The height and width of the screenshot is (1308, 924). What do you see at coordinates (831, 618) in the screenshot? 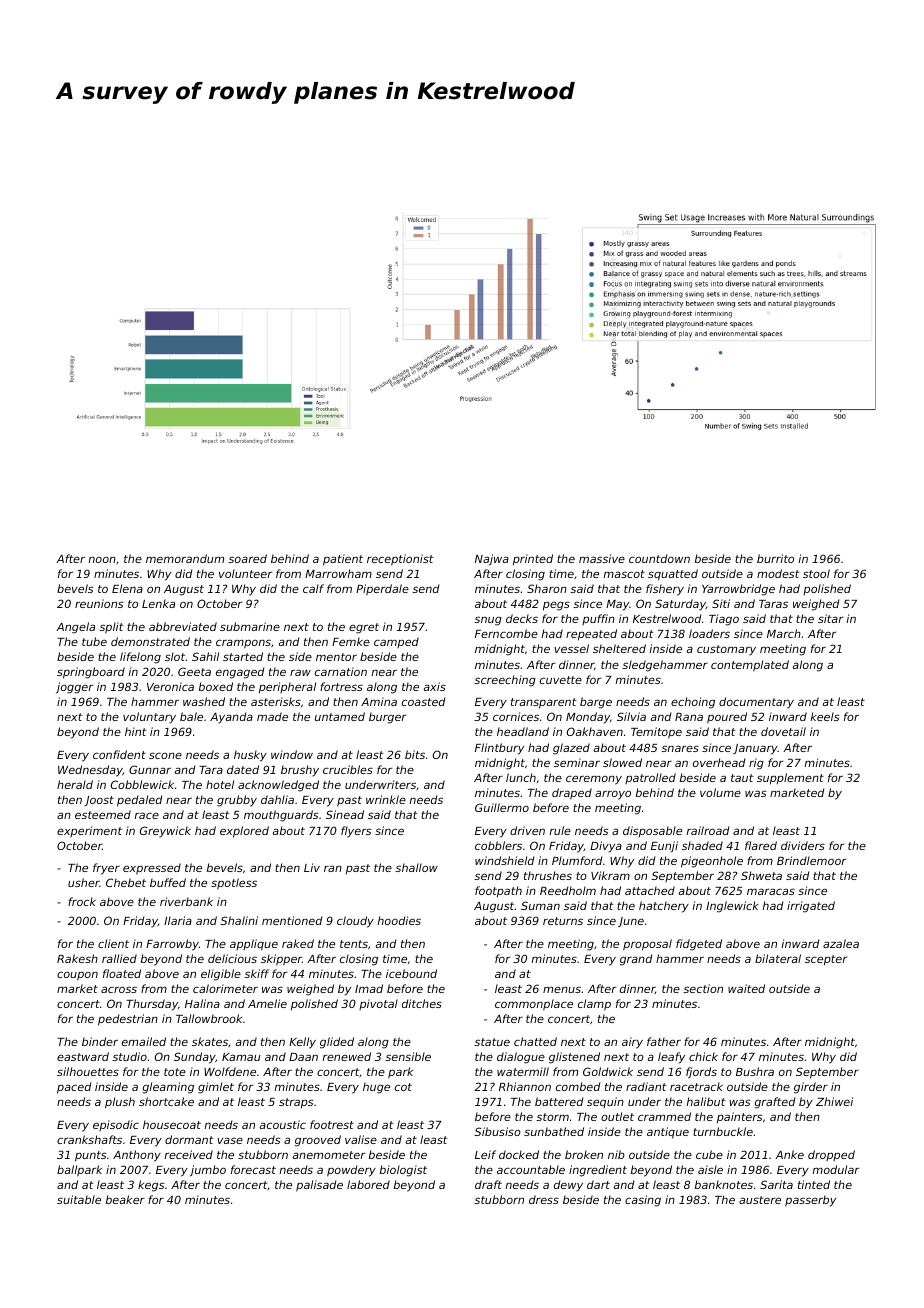
I see `sitar` at bounding box center [831, 618].
